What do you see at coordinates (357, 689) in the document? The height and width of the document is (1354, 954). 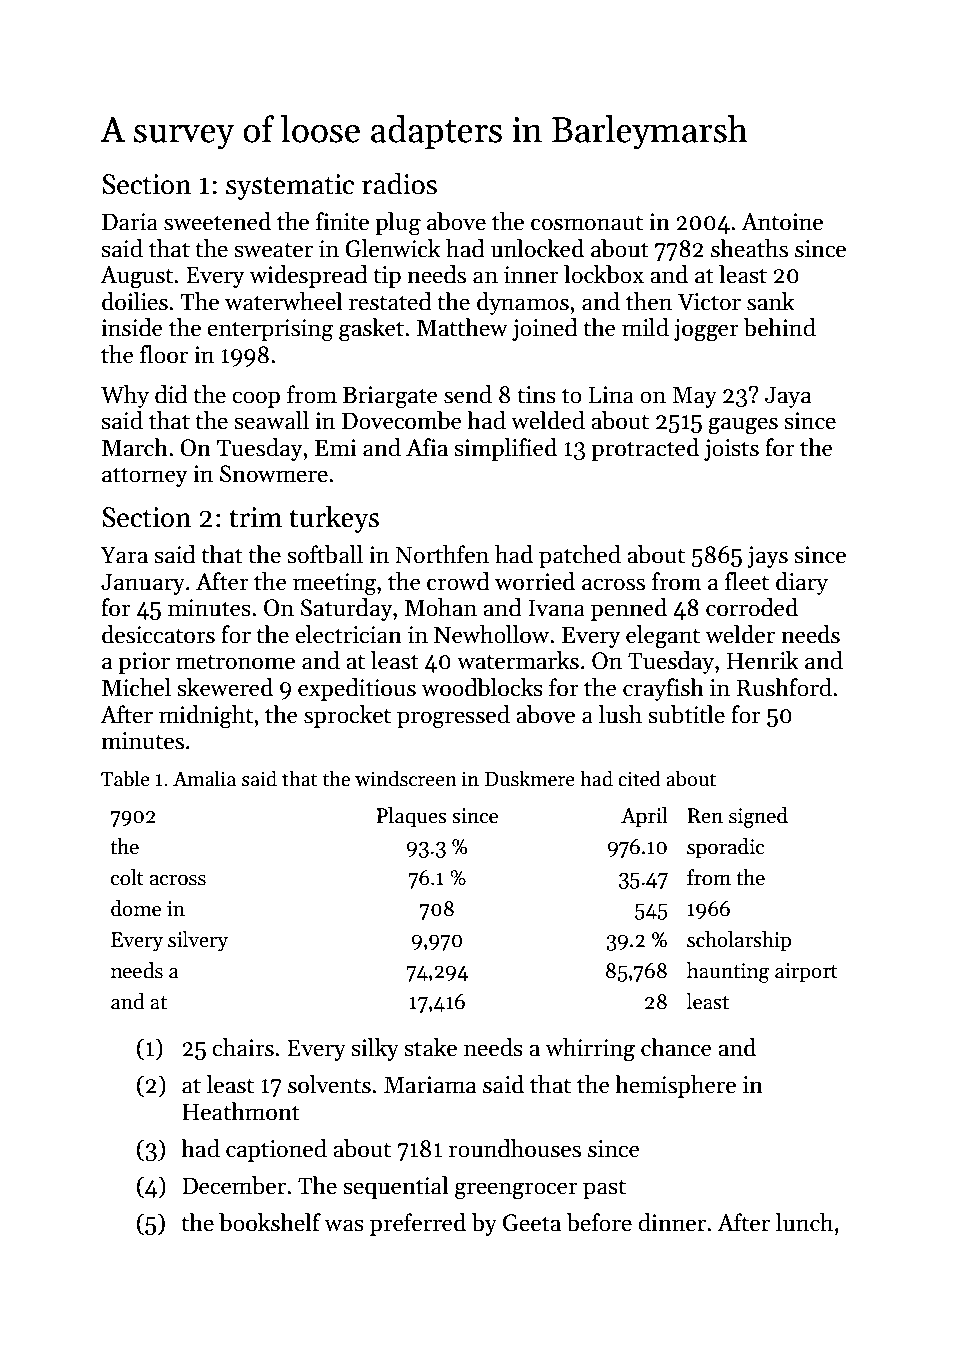 I see `expeditious` at bounding box center [357, 689].
